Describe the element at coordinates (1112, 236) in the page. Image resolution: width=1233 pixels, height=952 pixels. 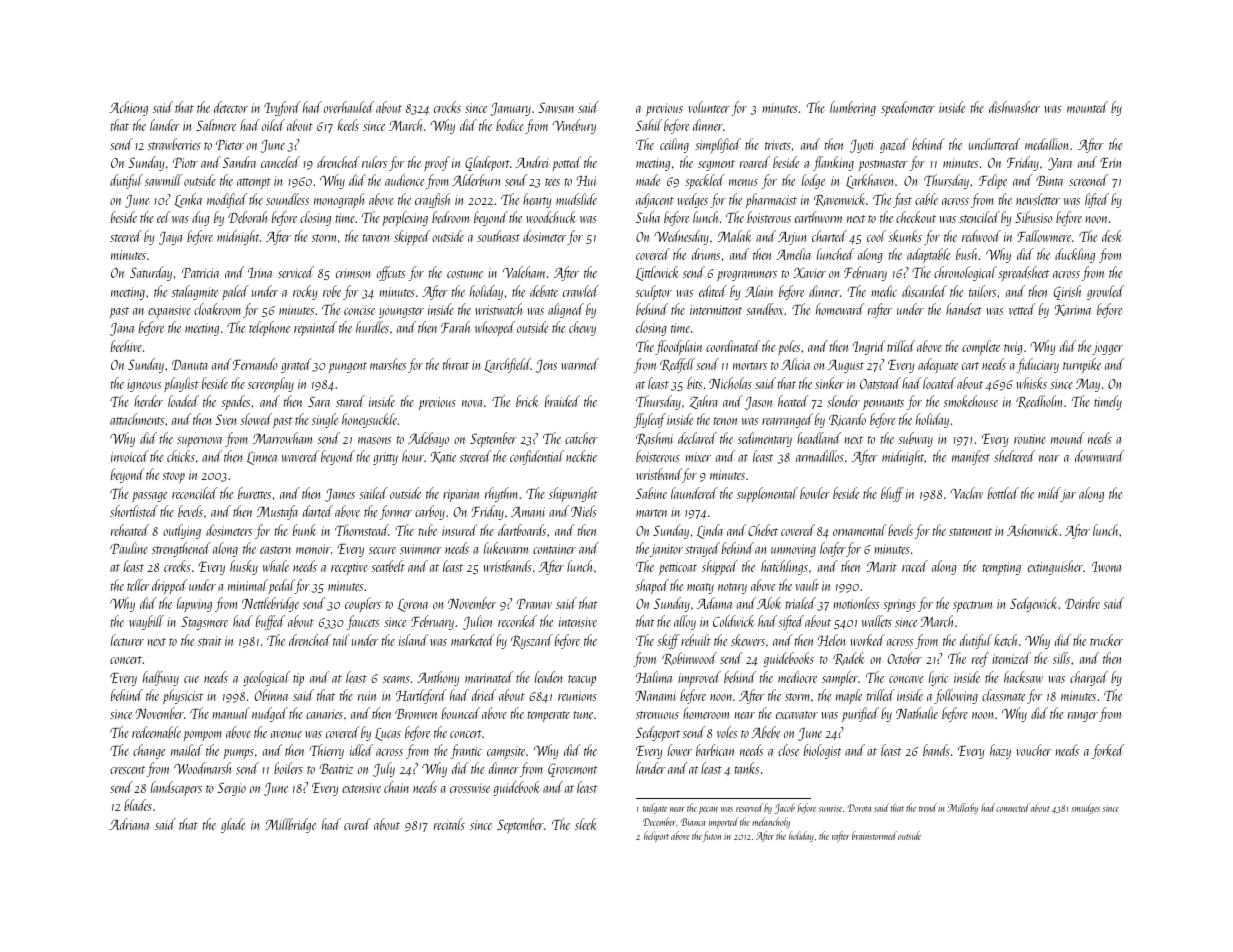
I see `desk` at that location.
